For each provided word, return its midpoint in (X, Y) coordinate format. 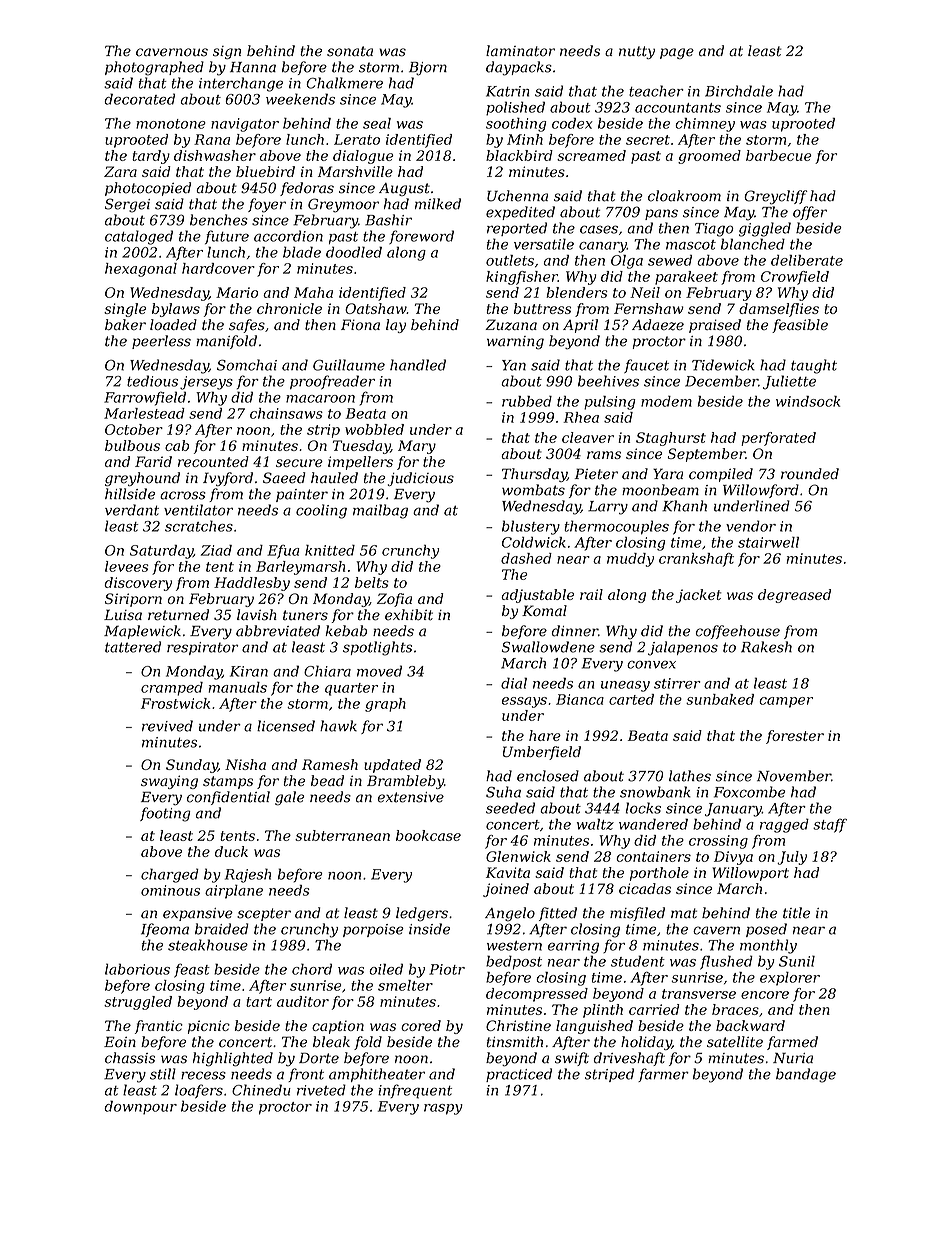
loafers (199, 1091)
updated (392, 766)
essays (524, 702)
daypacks (519, 68)
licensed (286, 726)
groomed (709, 157)
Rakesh (766, 647)
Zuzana (511, 325)
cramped (172, 689)
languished (594, 1027)
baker (125, 324)
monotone (171, 124)
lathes (690, 776)
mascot (691, 245)
